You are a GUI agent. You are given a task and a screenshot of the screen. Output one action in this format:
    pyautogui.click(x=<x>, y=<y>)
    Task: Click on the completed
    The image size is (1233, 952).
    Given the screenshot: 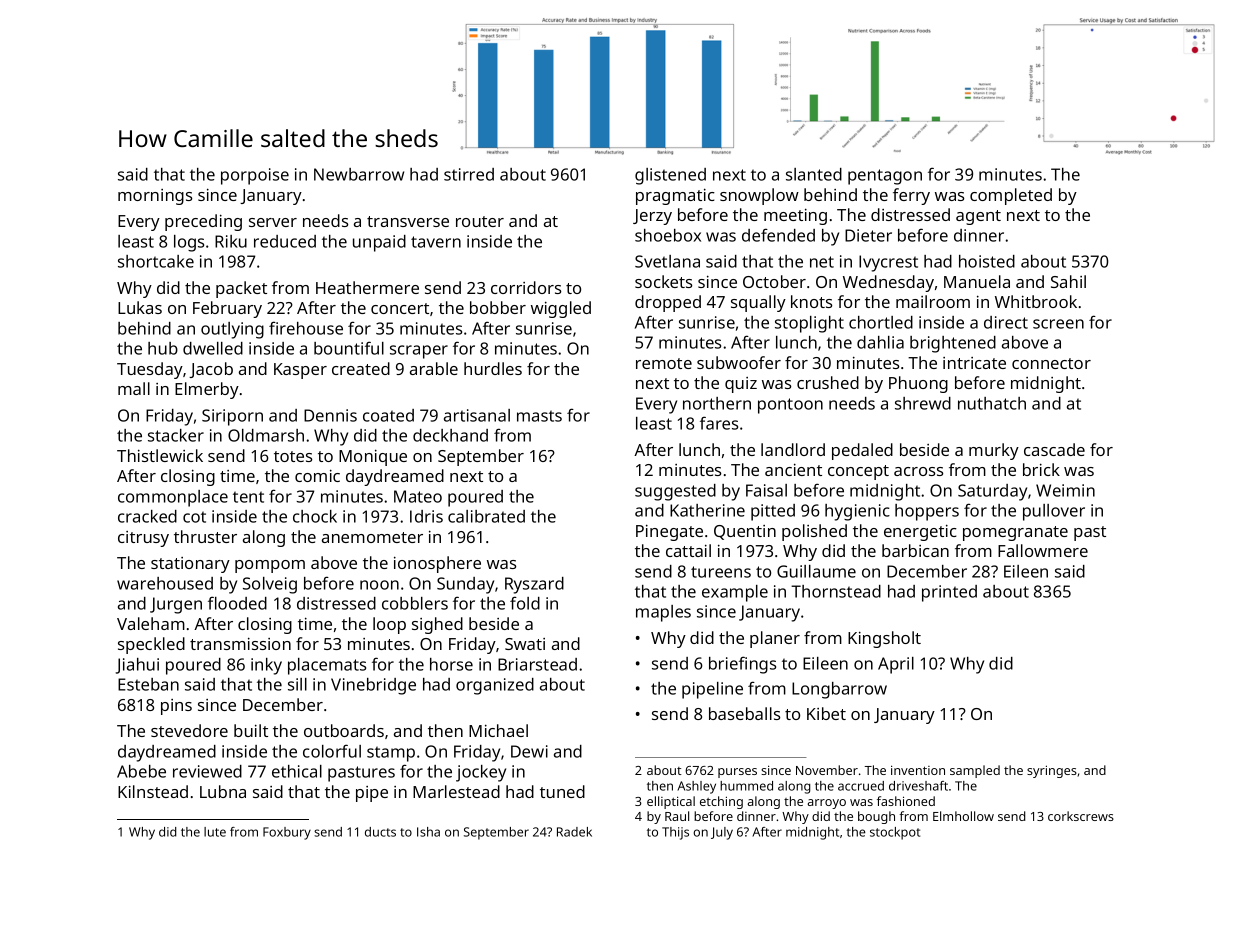 What is the action you would take?
    pyautogui.click(x=1011, y=196)
